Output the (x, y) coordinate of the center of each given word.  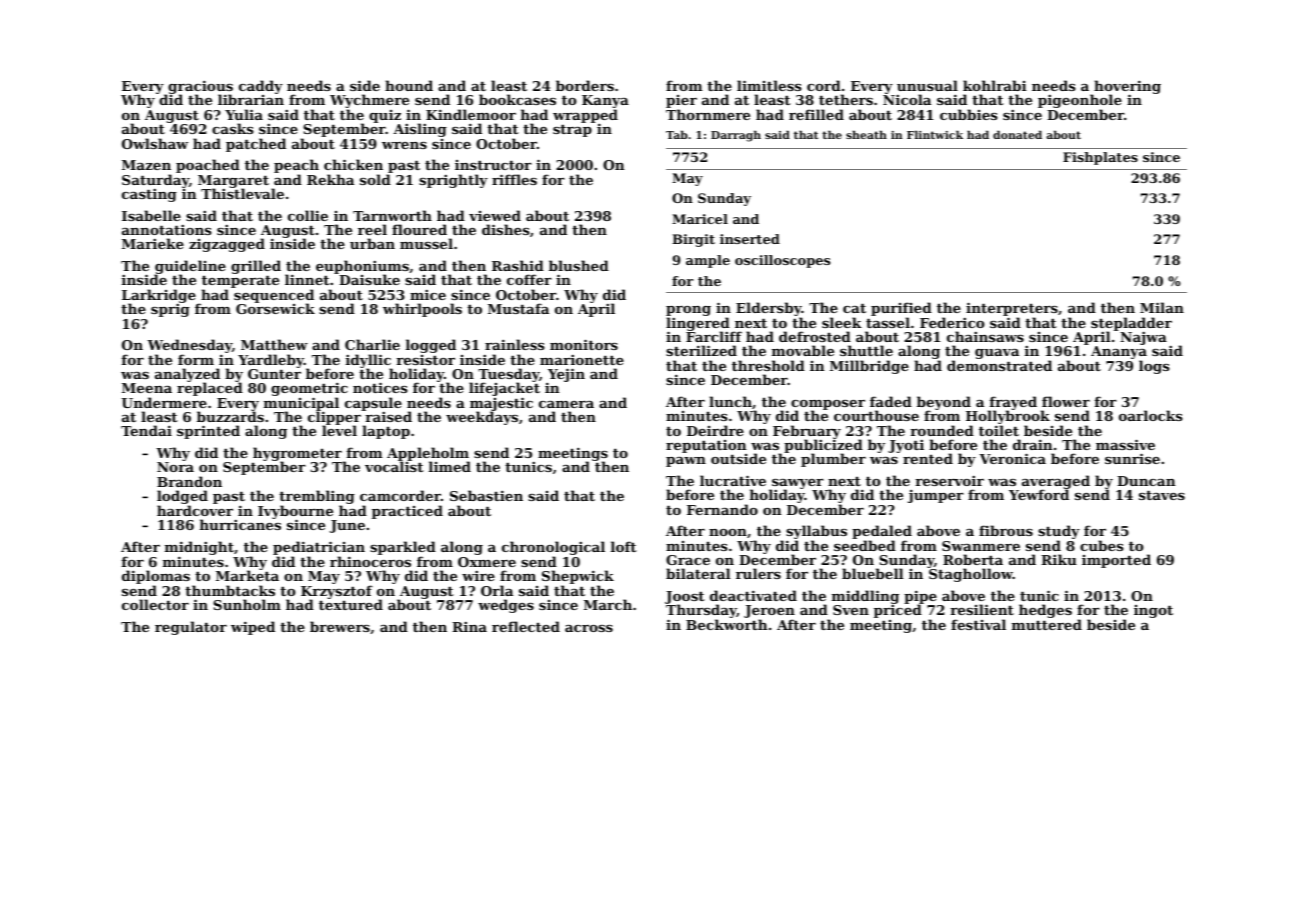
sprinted (208, 432)
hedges (1045, 611)
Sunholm (247, 604)
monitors (584, 344)
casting (149, 195)
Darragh (736, 136)
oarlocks (1151, 415)
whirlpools (422, 310)
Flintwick (935, 134)
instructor (493, 165)
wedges (506, 606)
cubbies (969, 114)
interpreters (1012, 309)
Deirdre (715, 430)
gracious (199, 87)
